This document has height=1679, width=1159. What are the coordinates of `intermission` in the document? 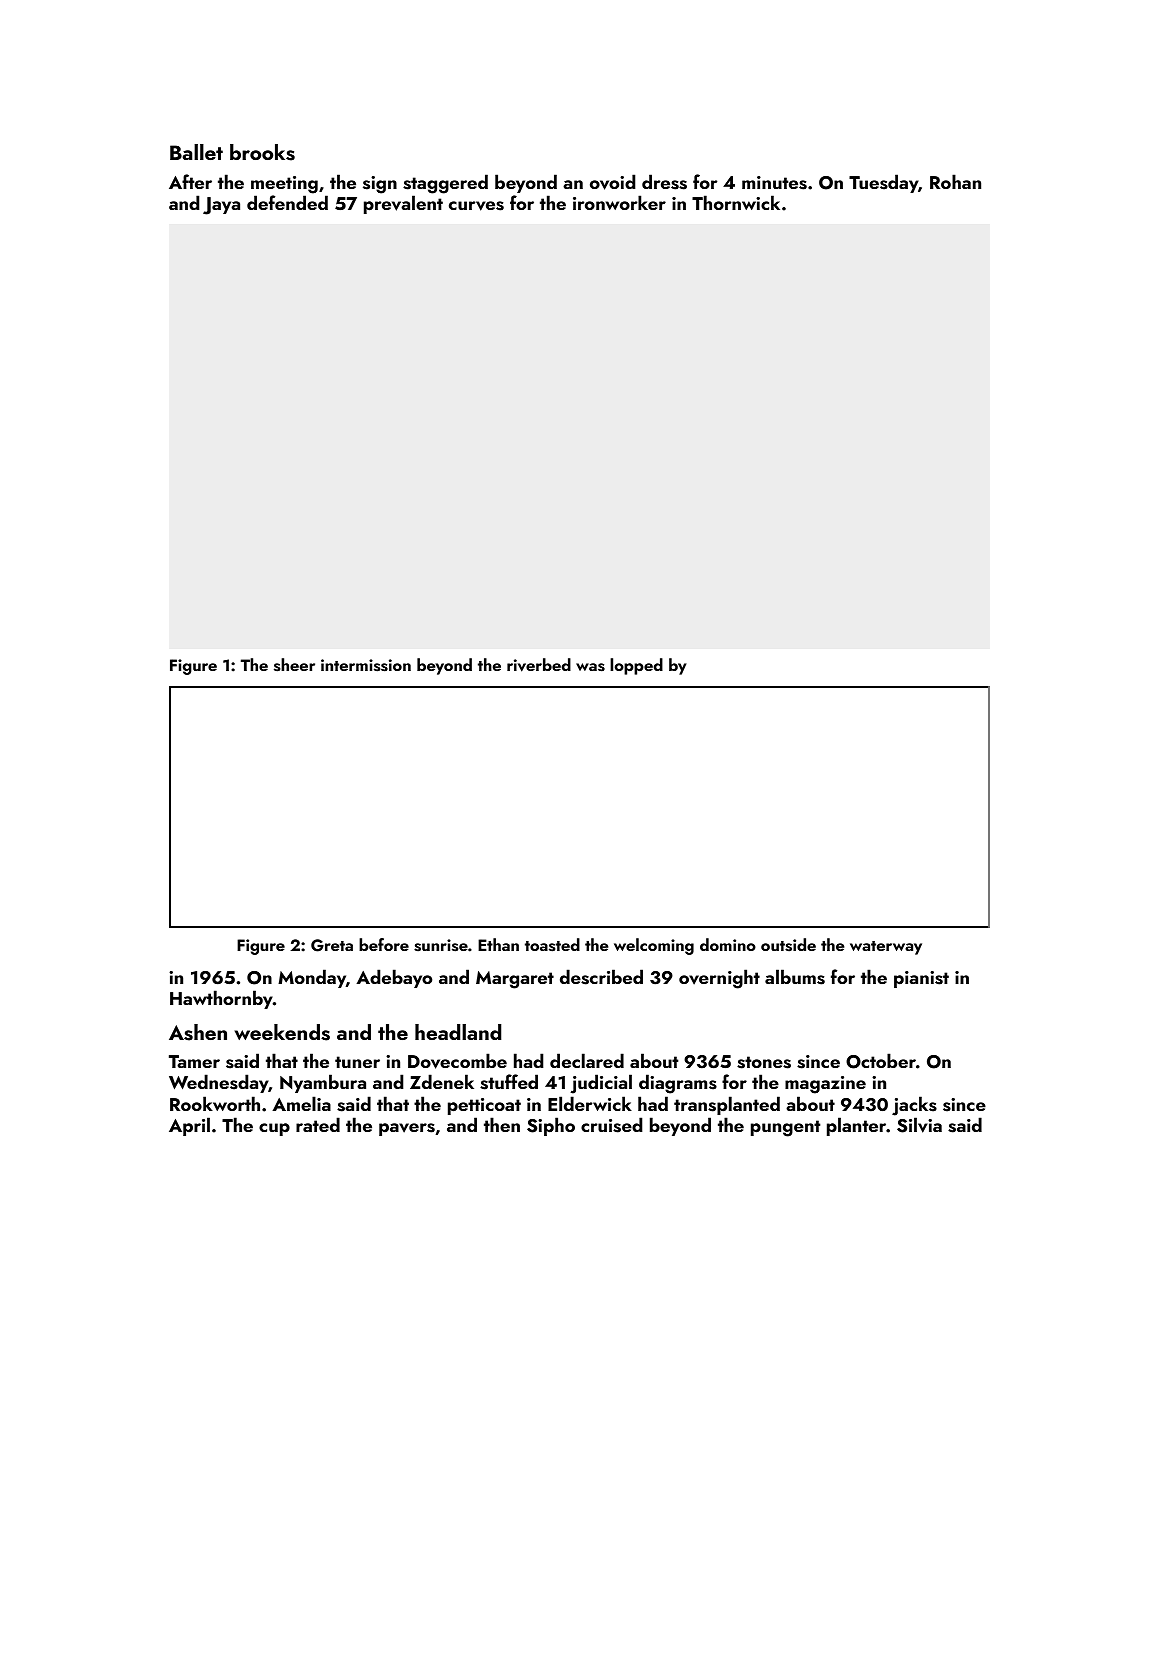 It's located at (366, 665).
